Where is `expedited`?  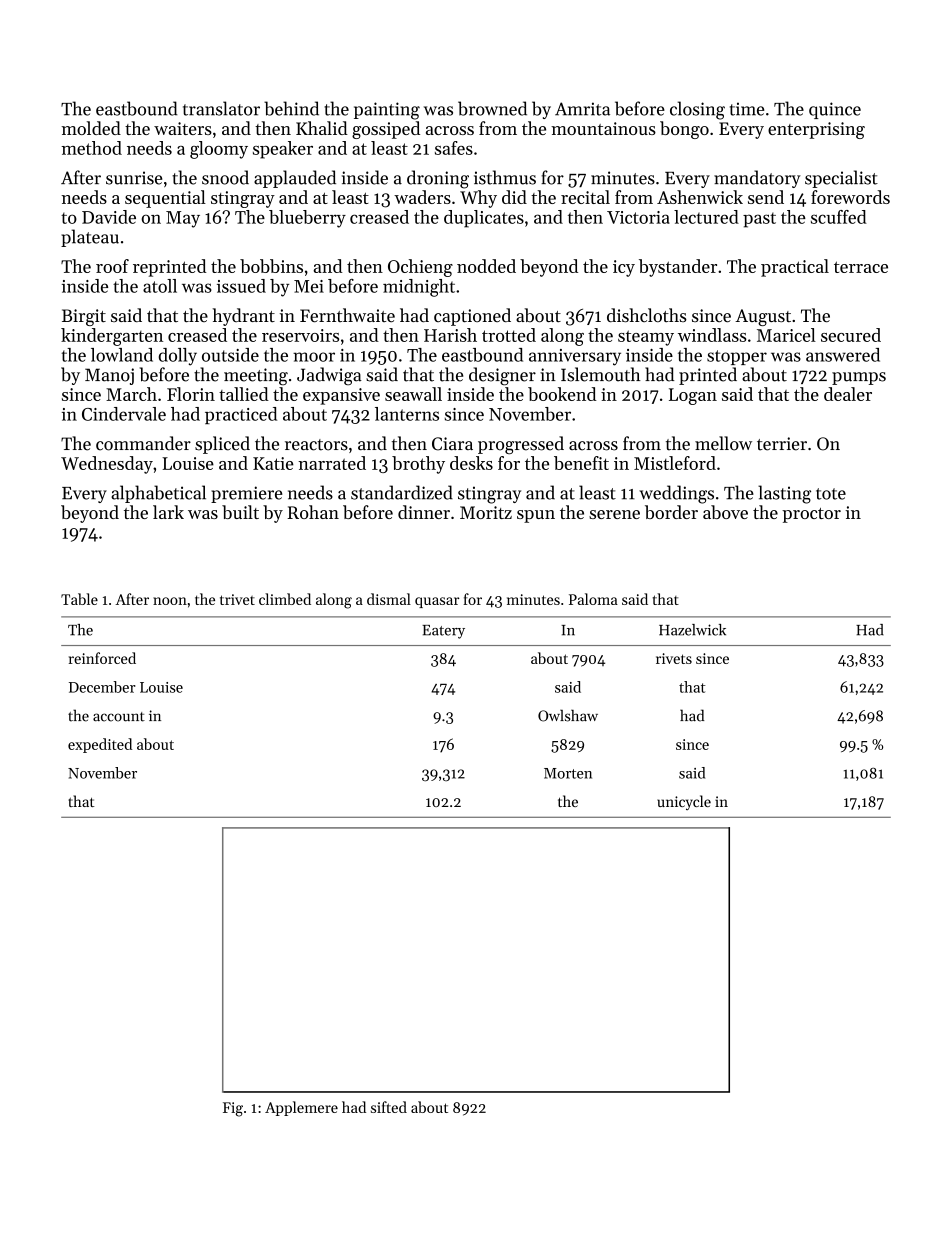
expedited is located at coordinates (100, 745).
